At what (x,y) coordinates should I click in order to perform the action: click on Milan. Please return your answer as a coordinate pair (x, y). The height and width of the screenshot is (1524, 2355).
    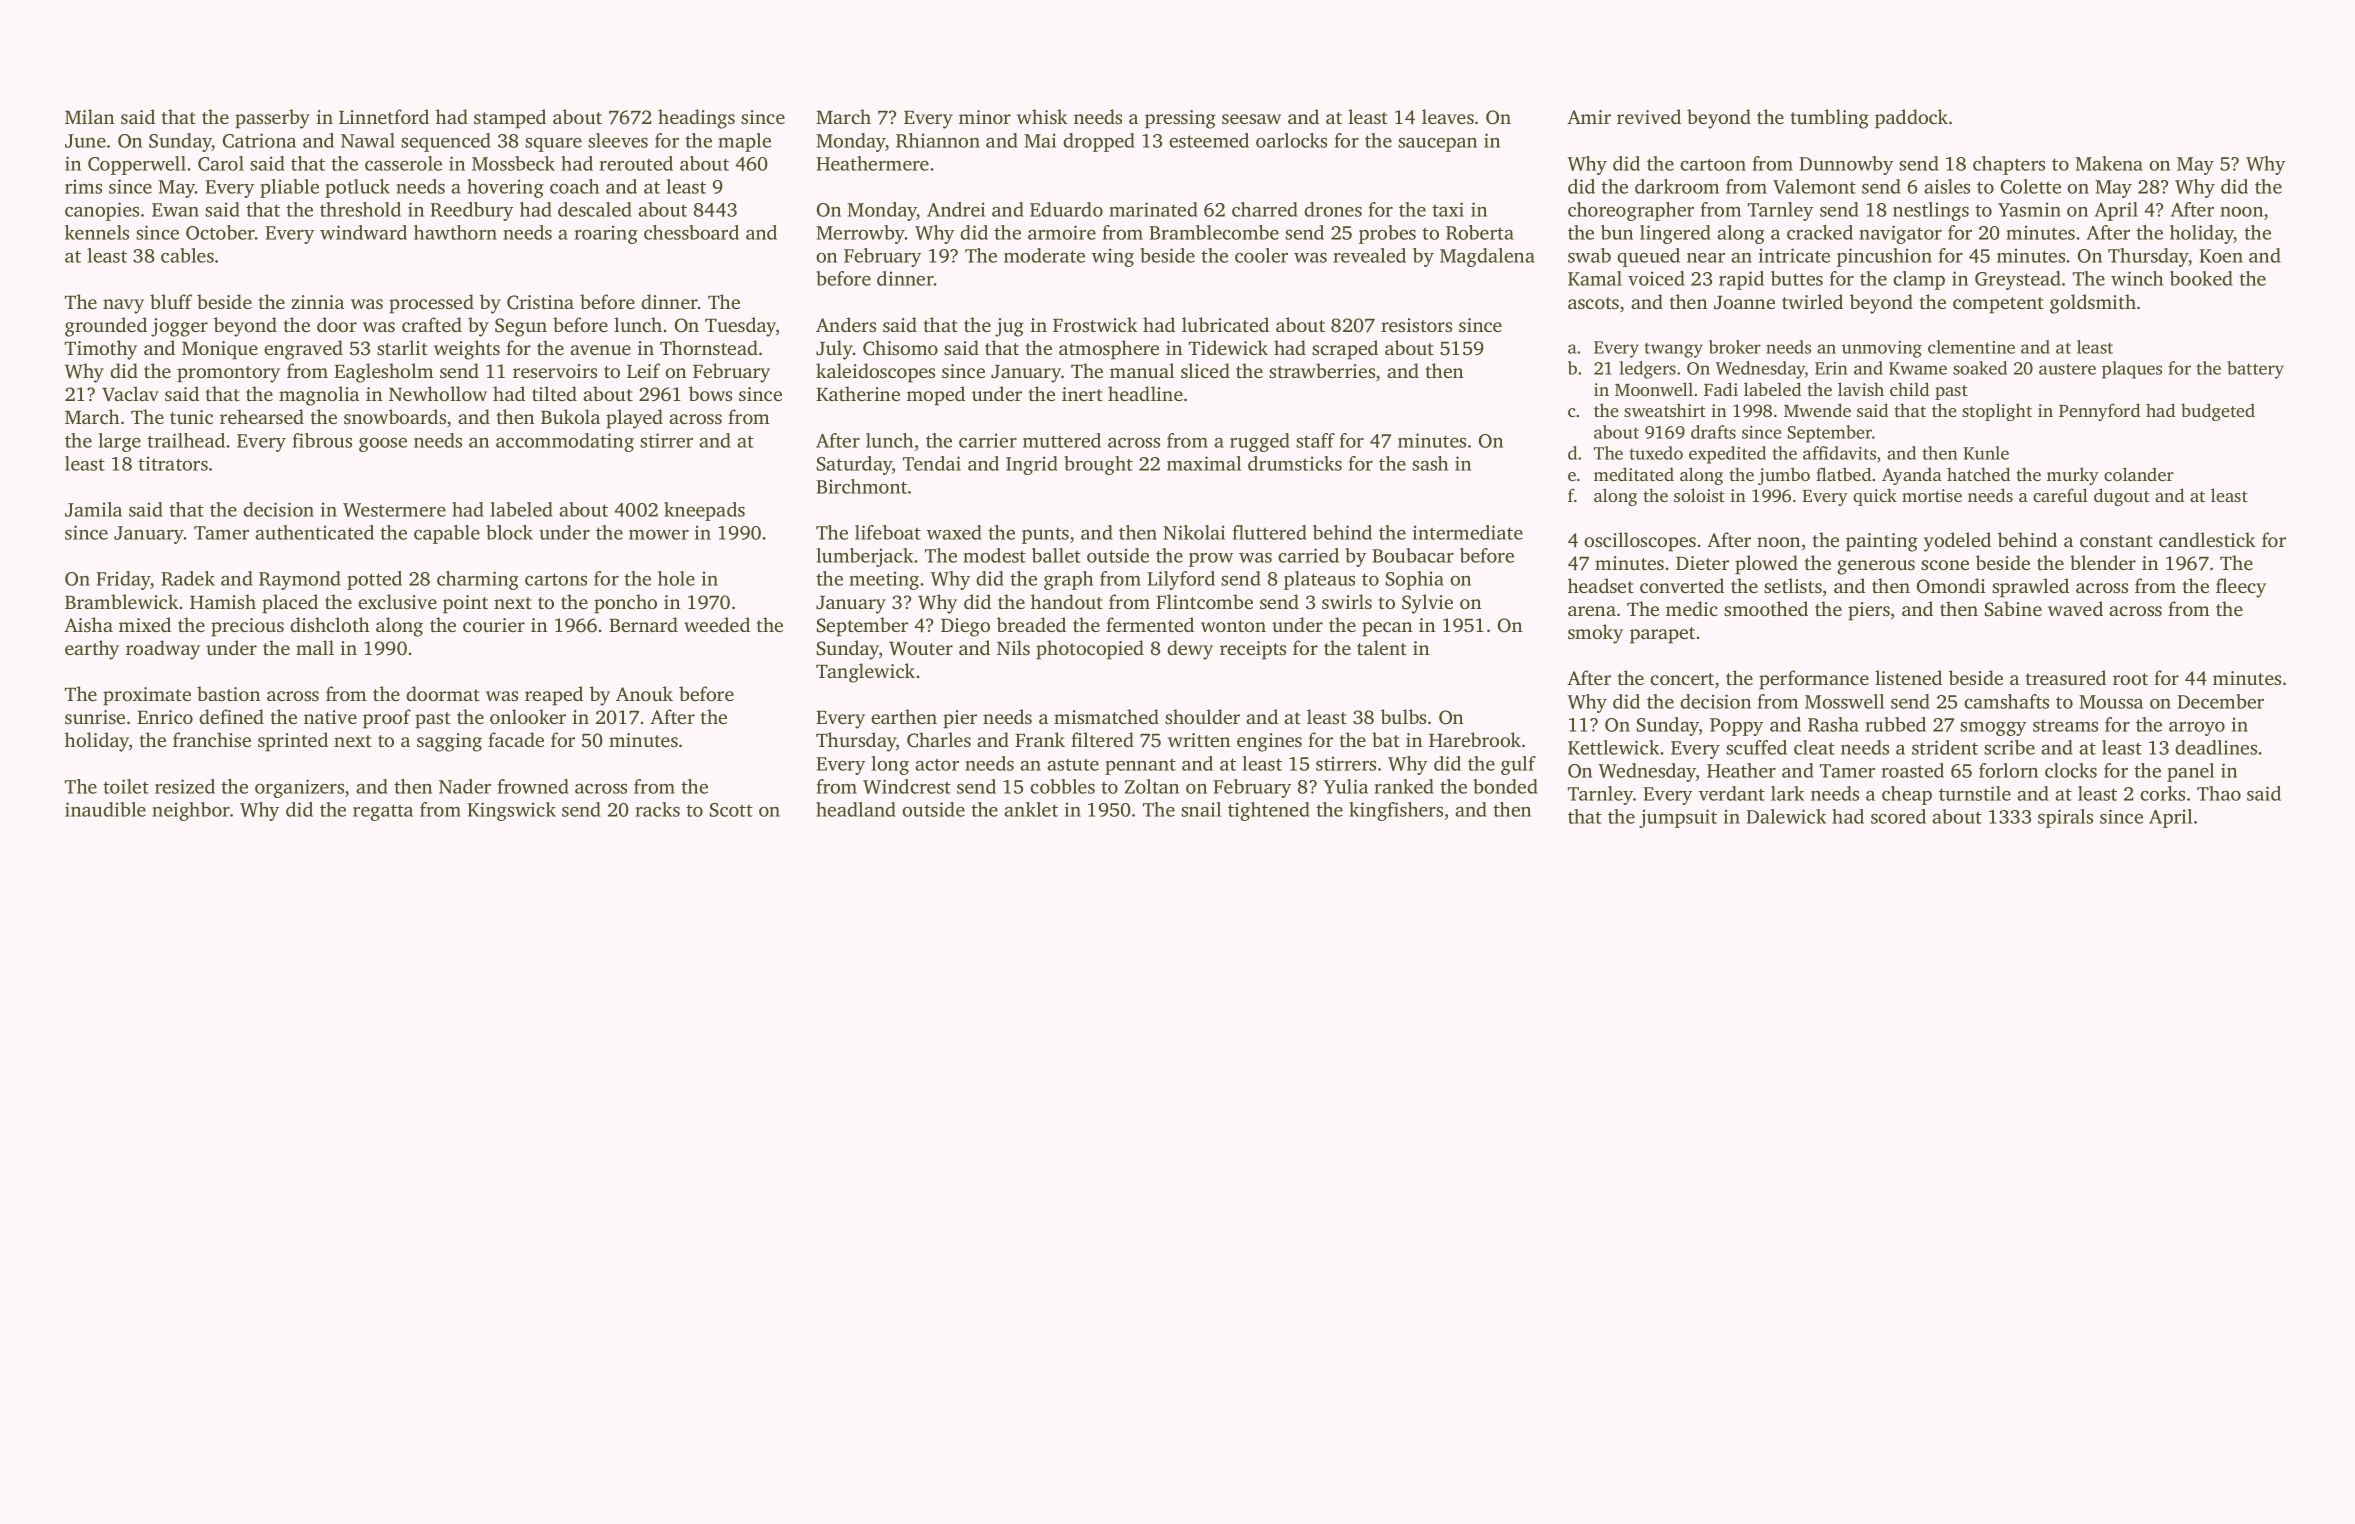
    Looking at the image, I should click on (89, 116).
